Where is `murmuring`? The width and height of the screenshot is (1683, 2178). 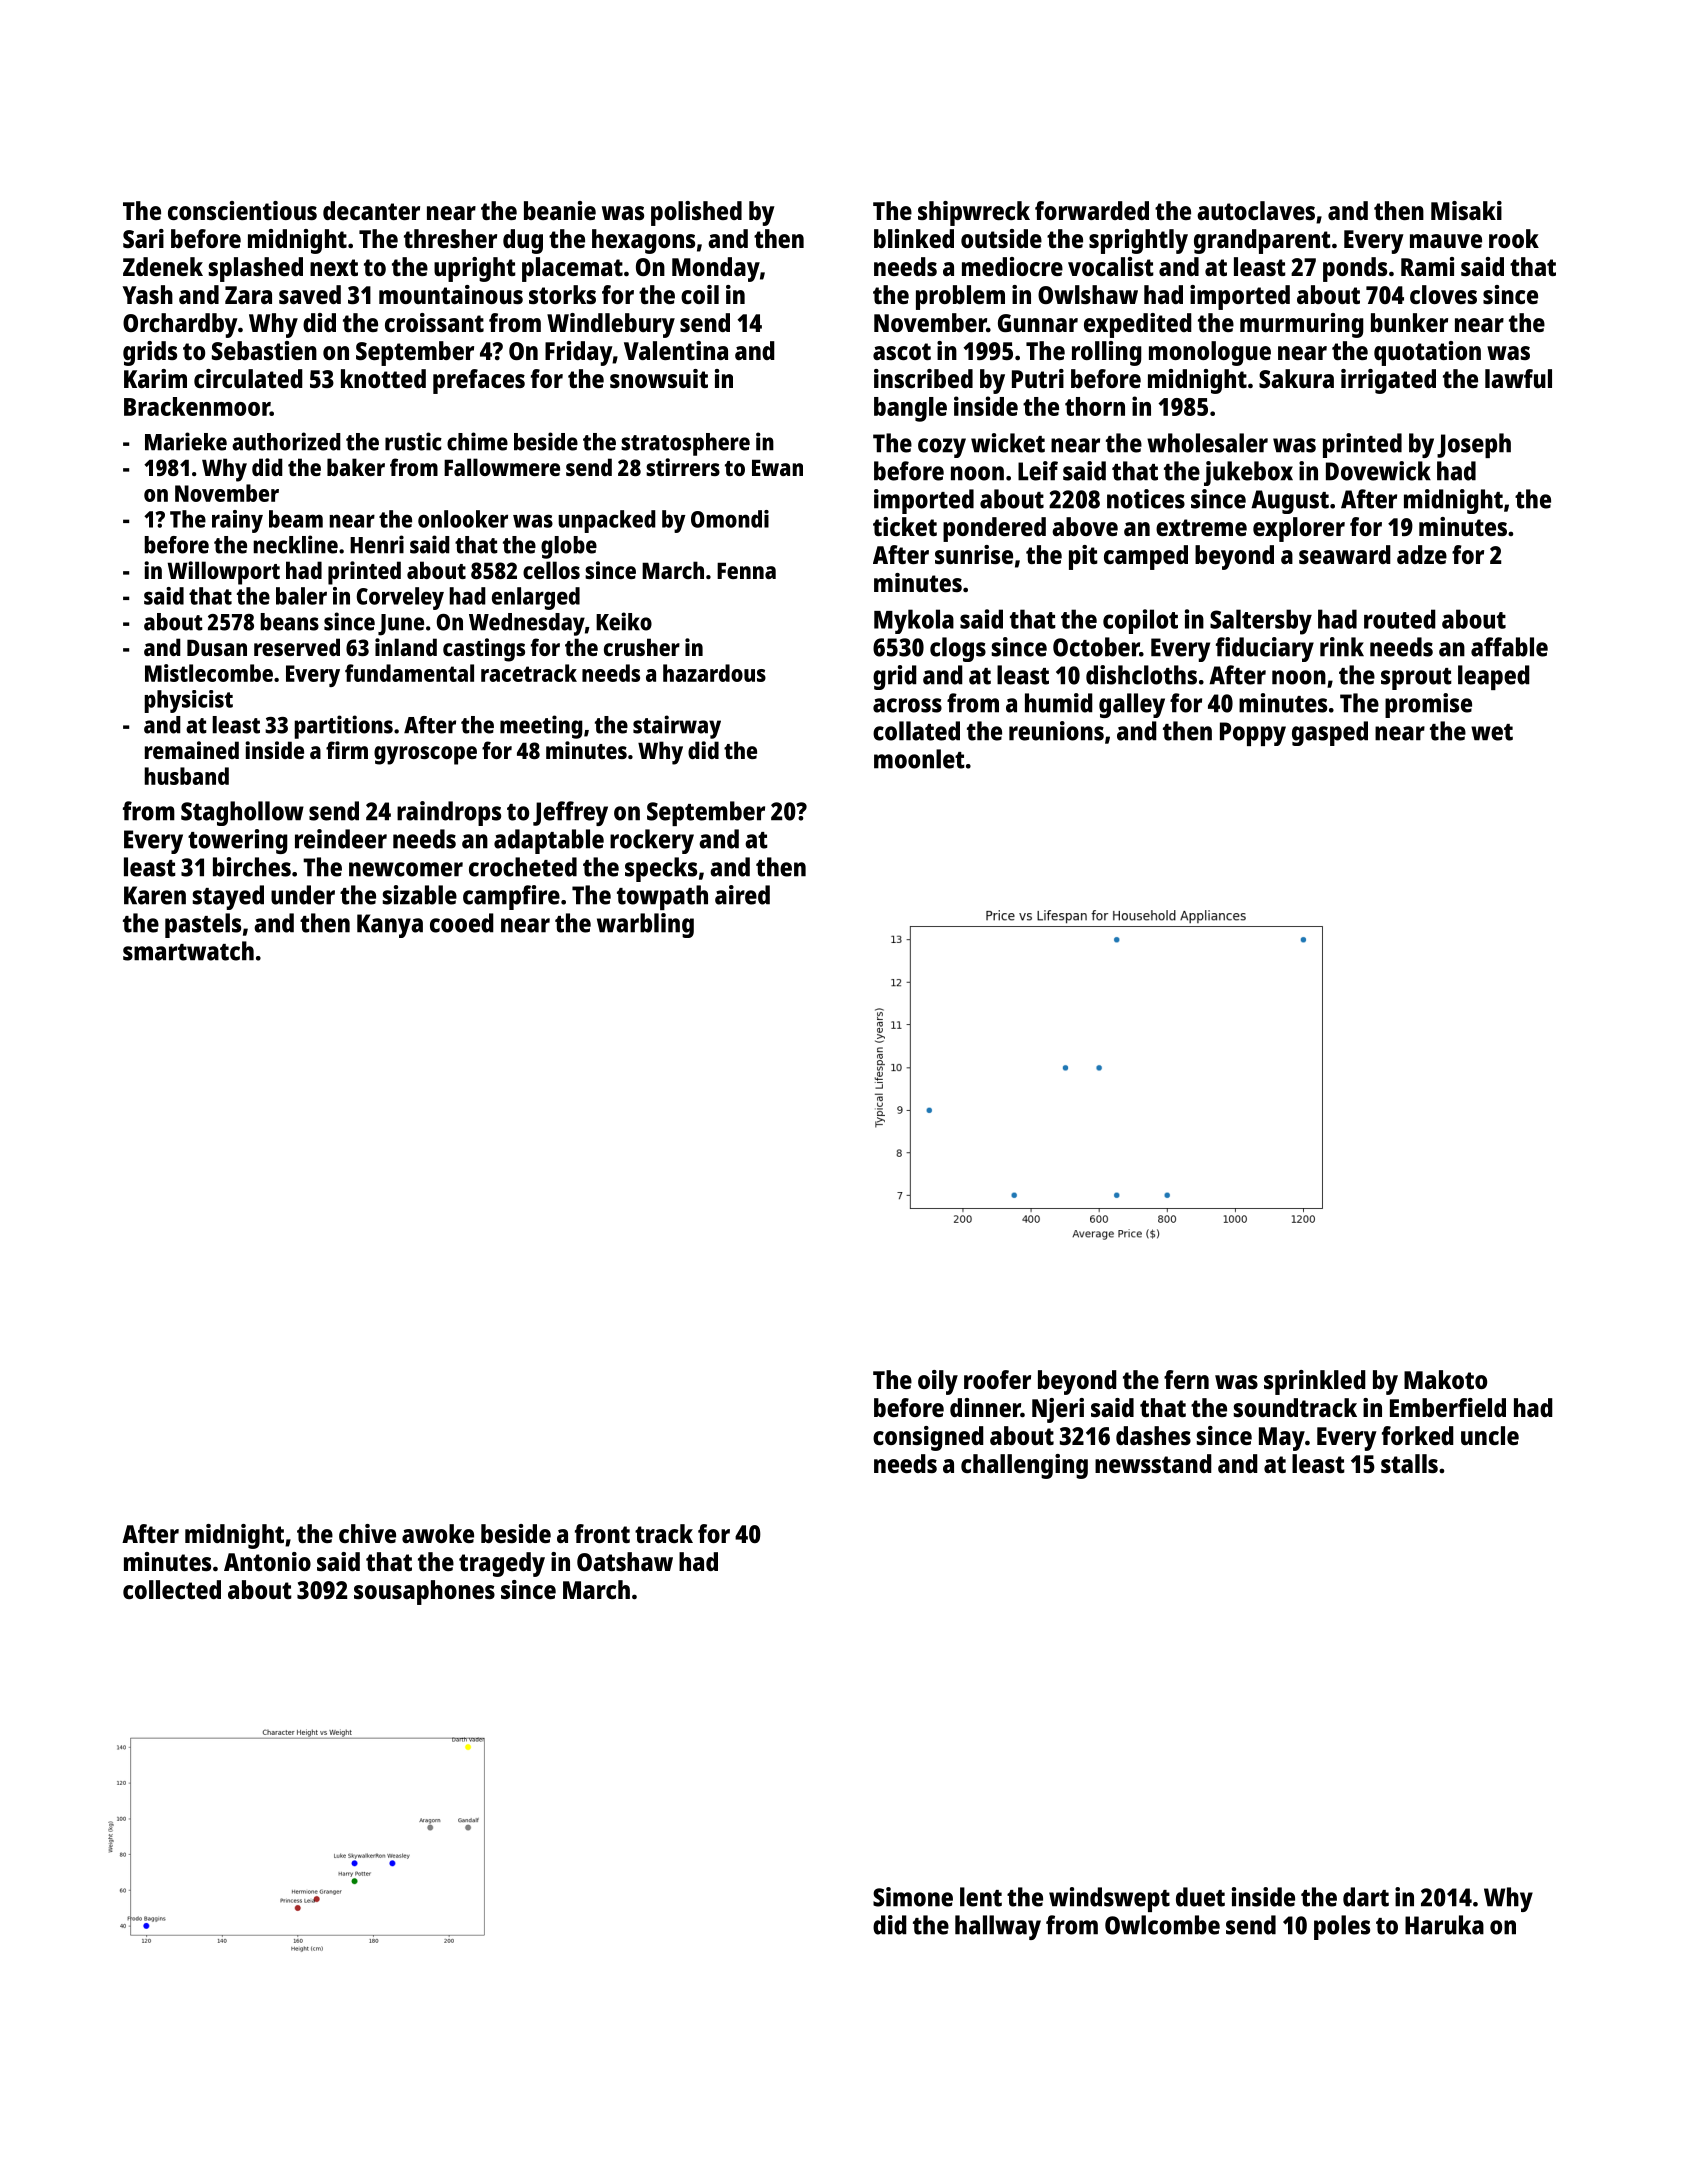
murmuring is located at coordinates (1302, 325).
